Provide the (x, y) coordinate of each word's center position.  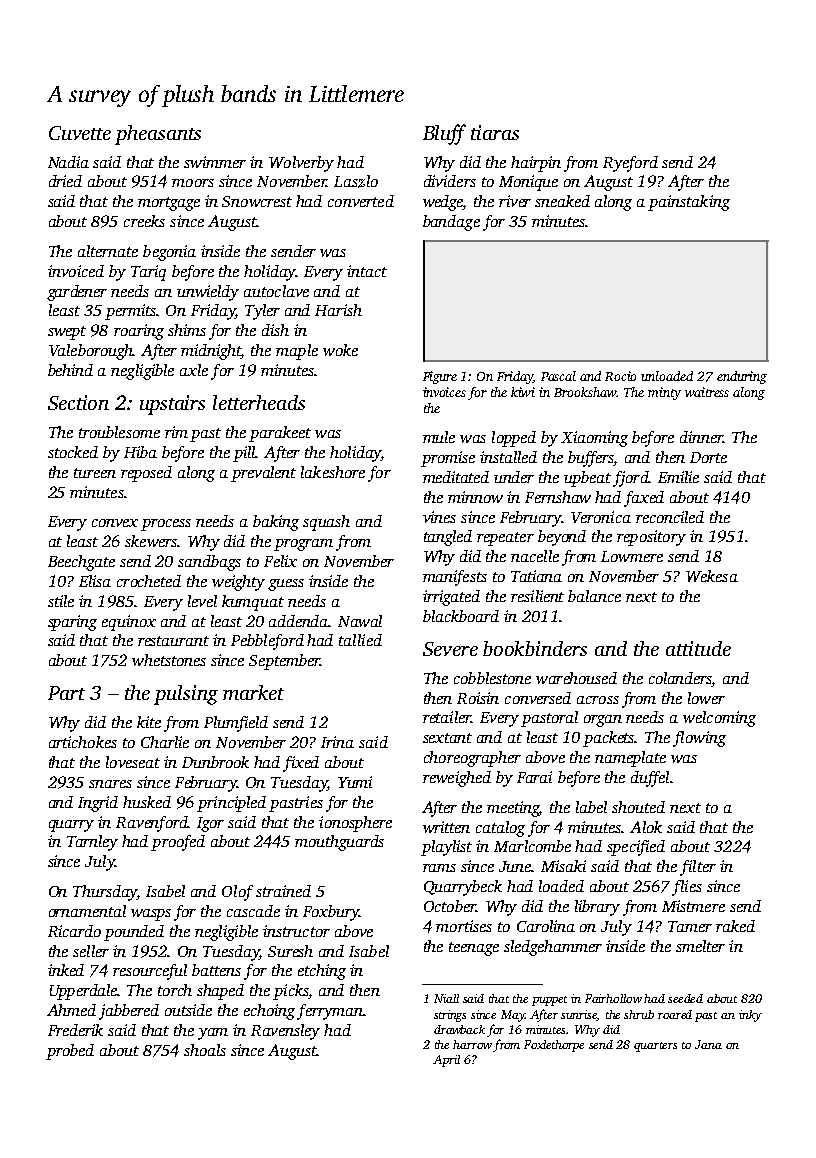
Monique (528, 183)
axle (194, 370)
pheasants (158, 135)
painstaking (689, 203)
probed (70, 1052)
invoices (444, 392)
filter (698, 868)
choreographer (472, 759)
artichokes (83, 742)
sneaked (562, 201)
